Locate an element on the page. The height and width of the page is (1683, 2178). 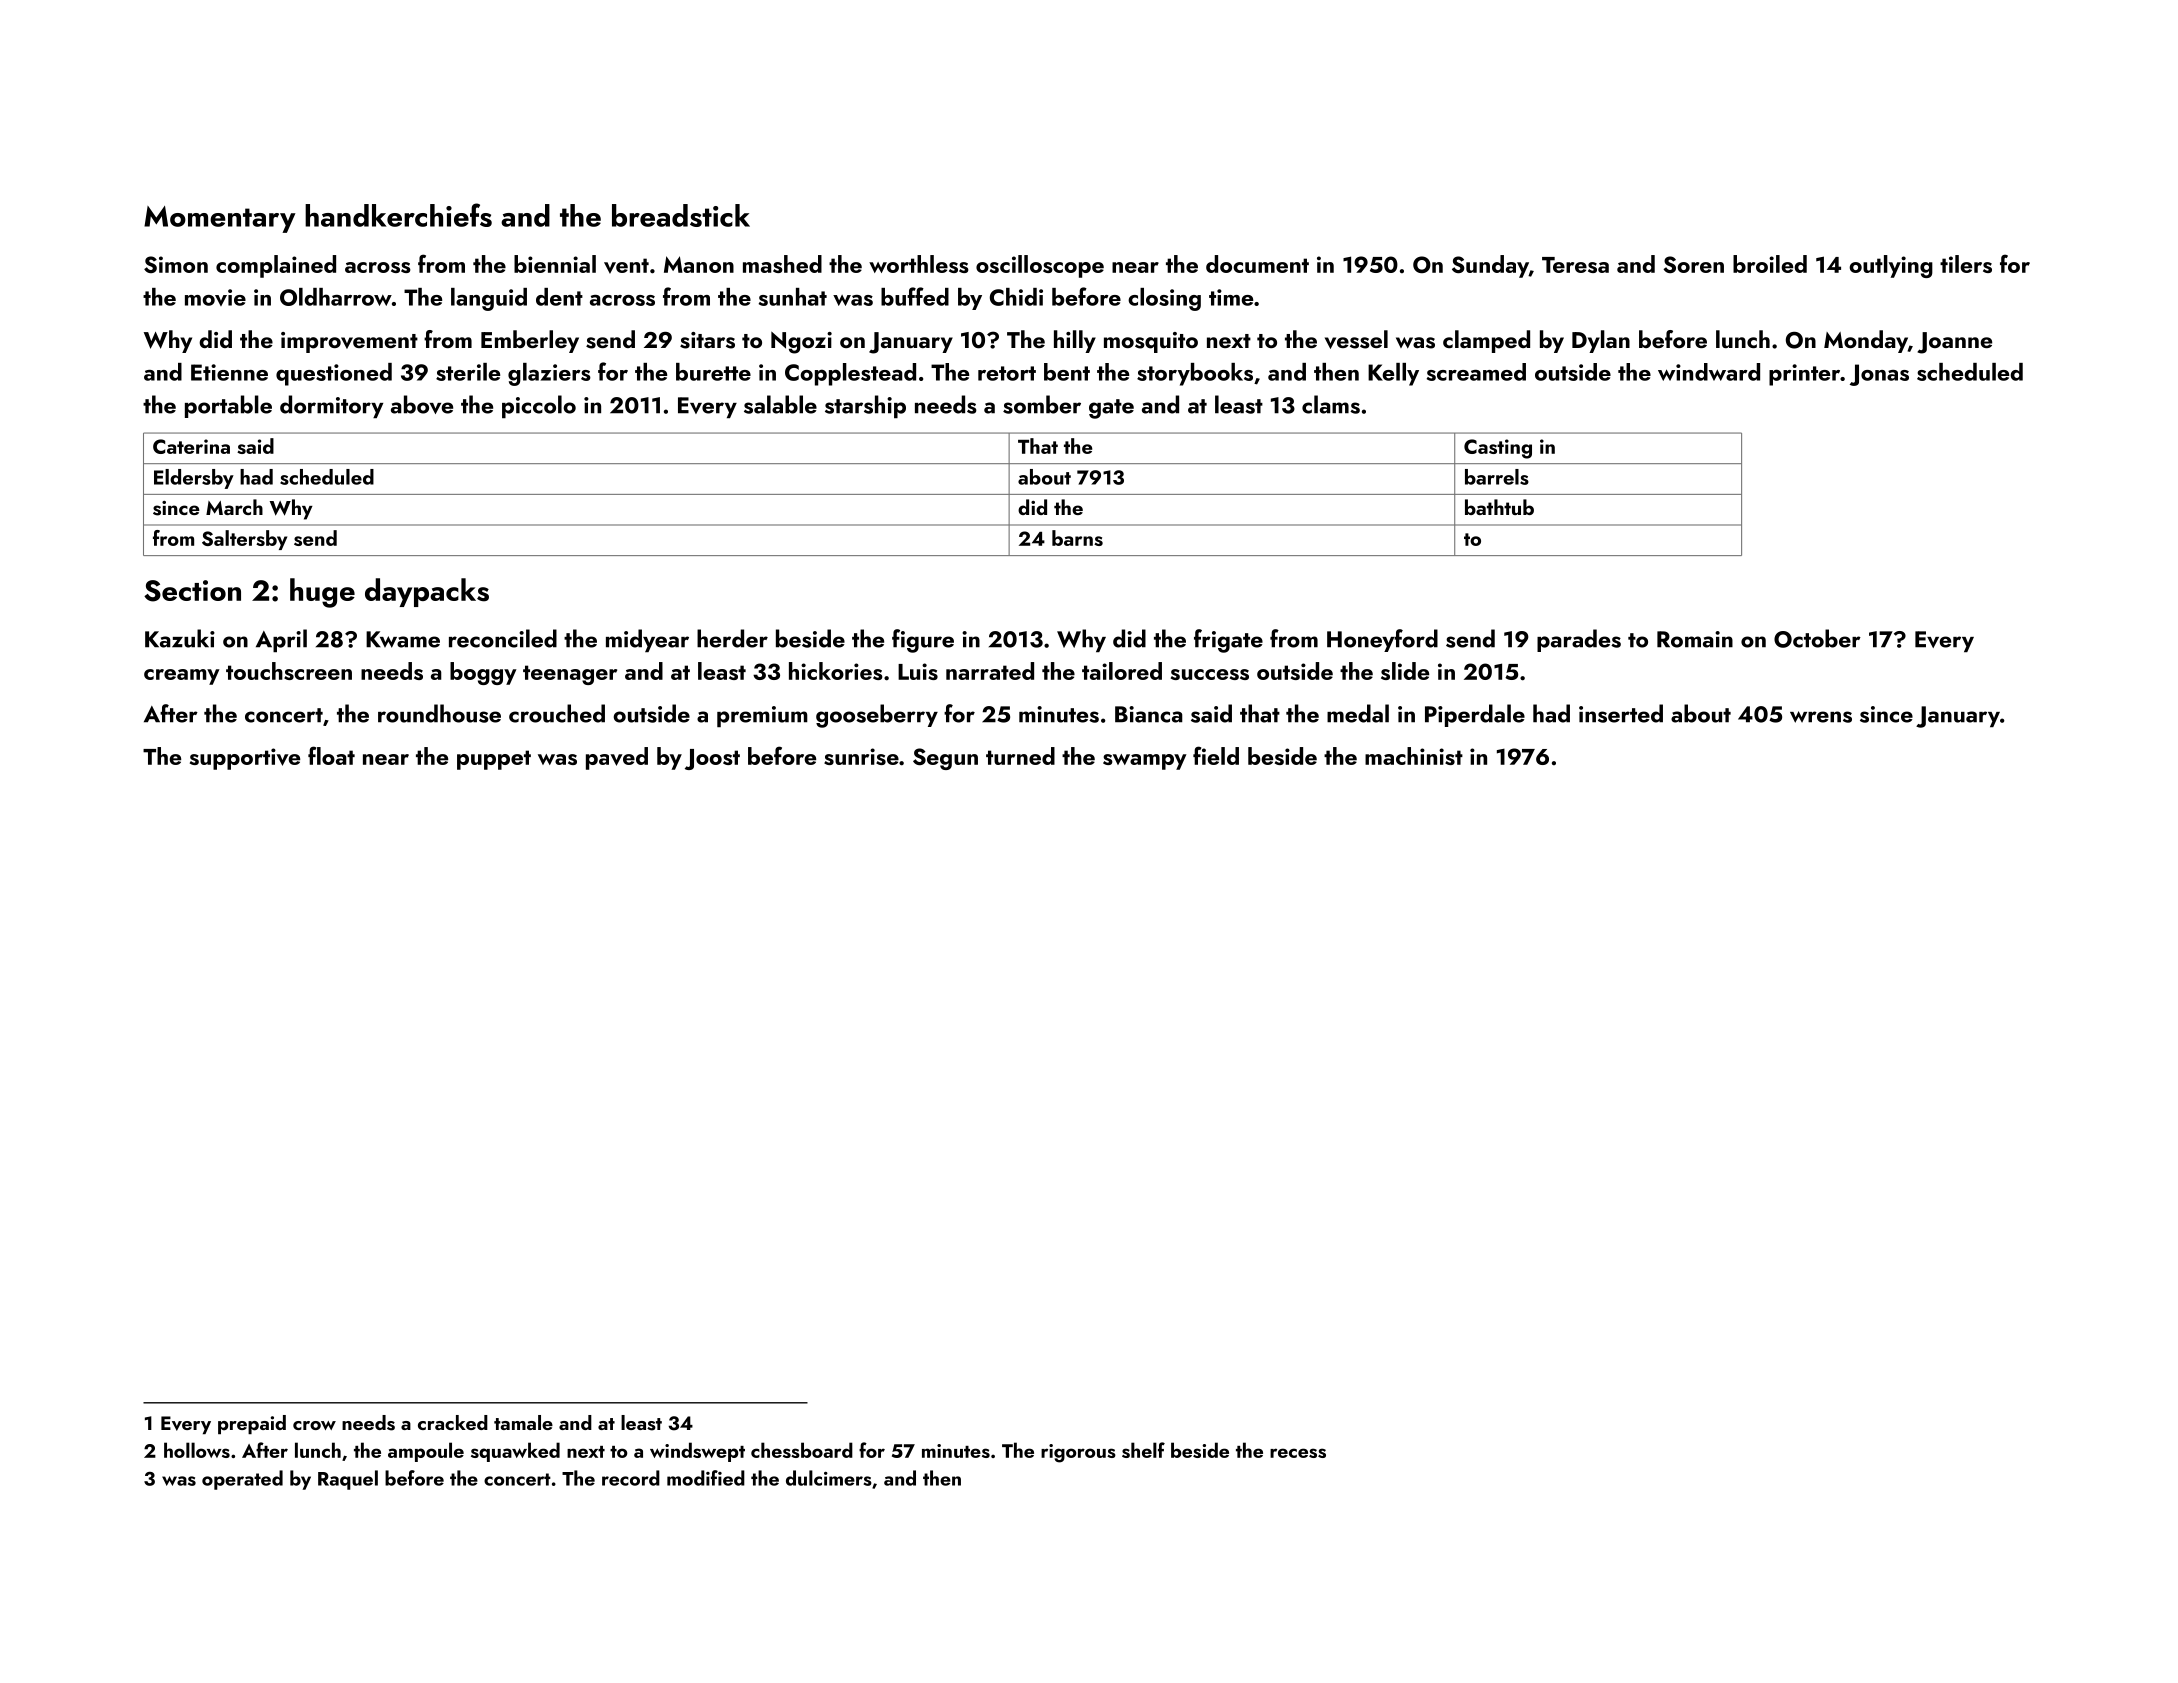
March is located at coordinates (234, 507).
